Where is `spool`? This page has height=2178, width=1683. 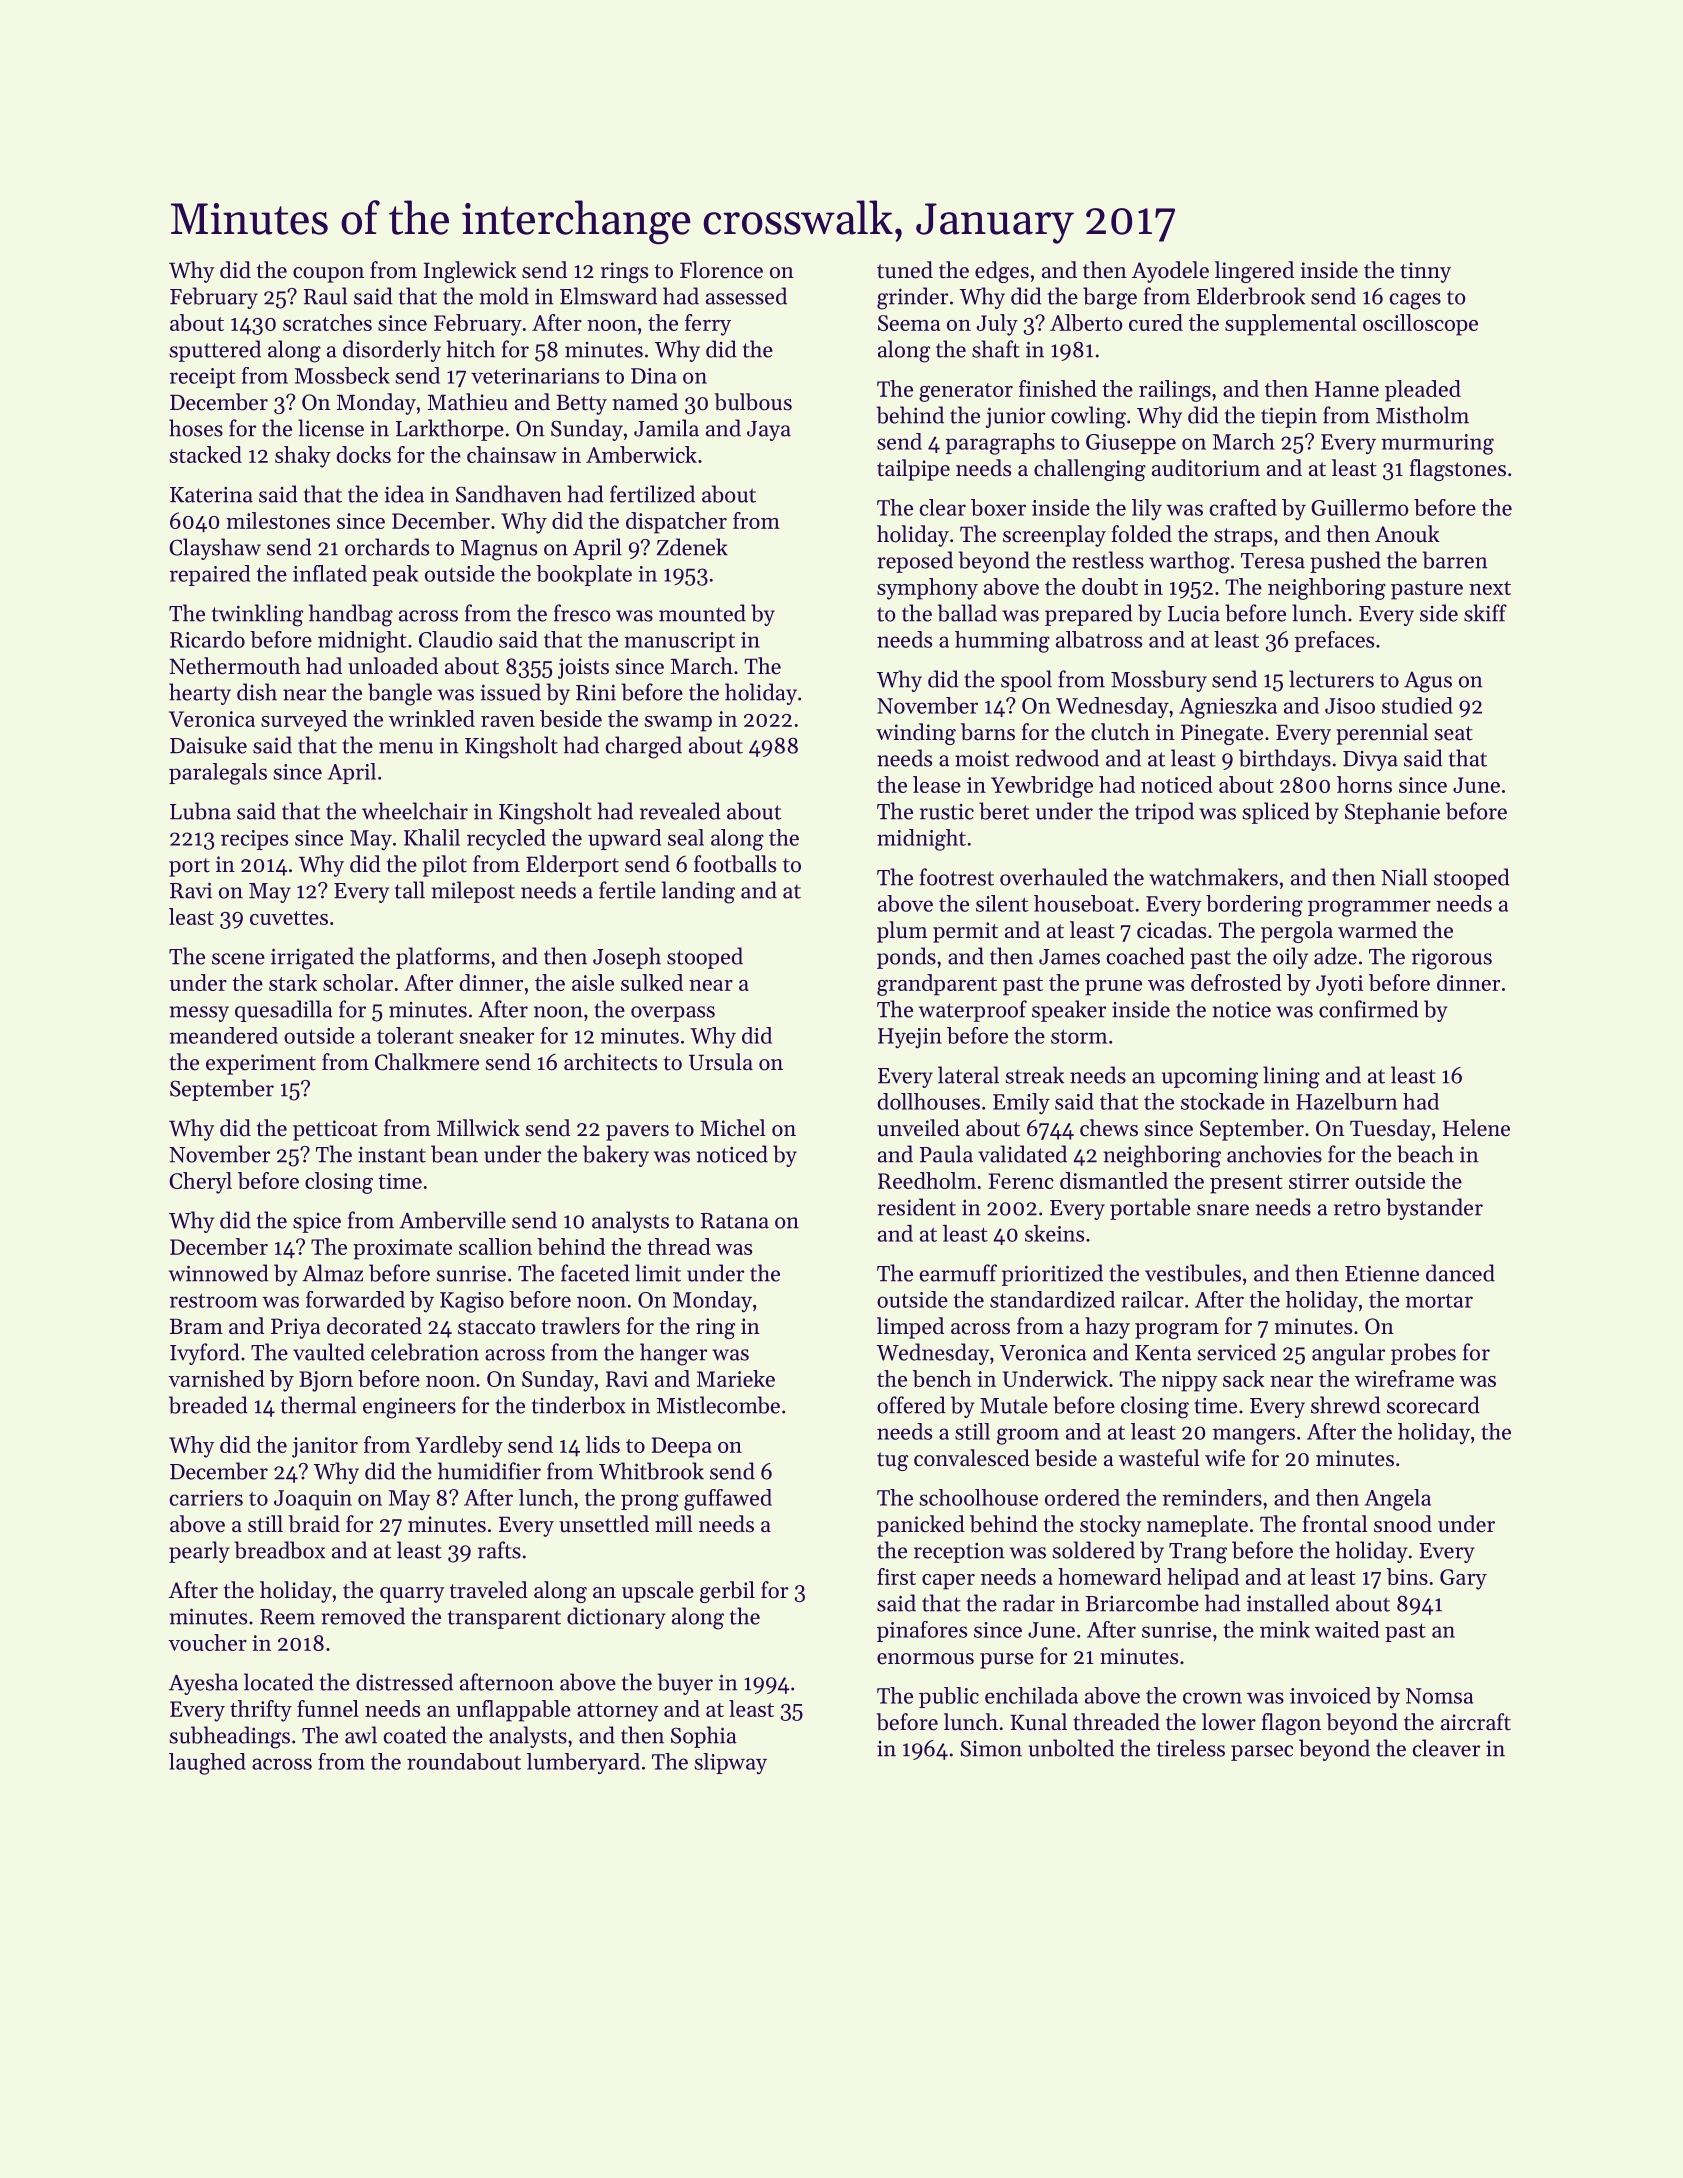
spool is located at coordinates (1026, 681).
